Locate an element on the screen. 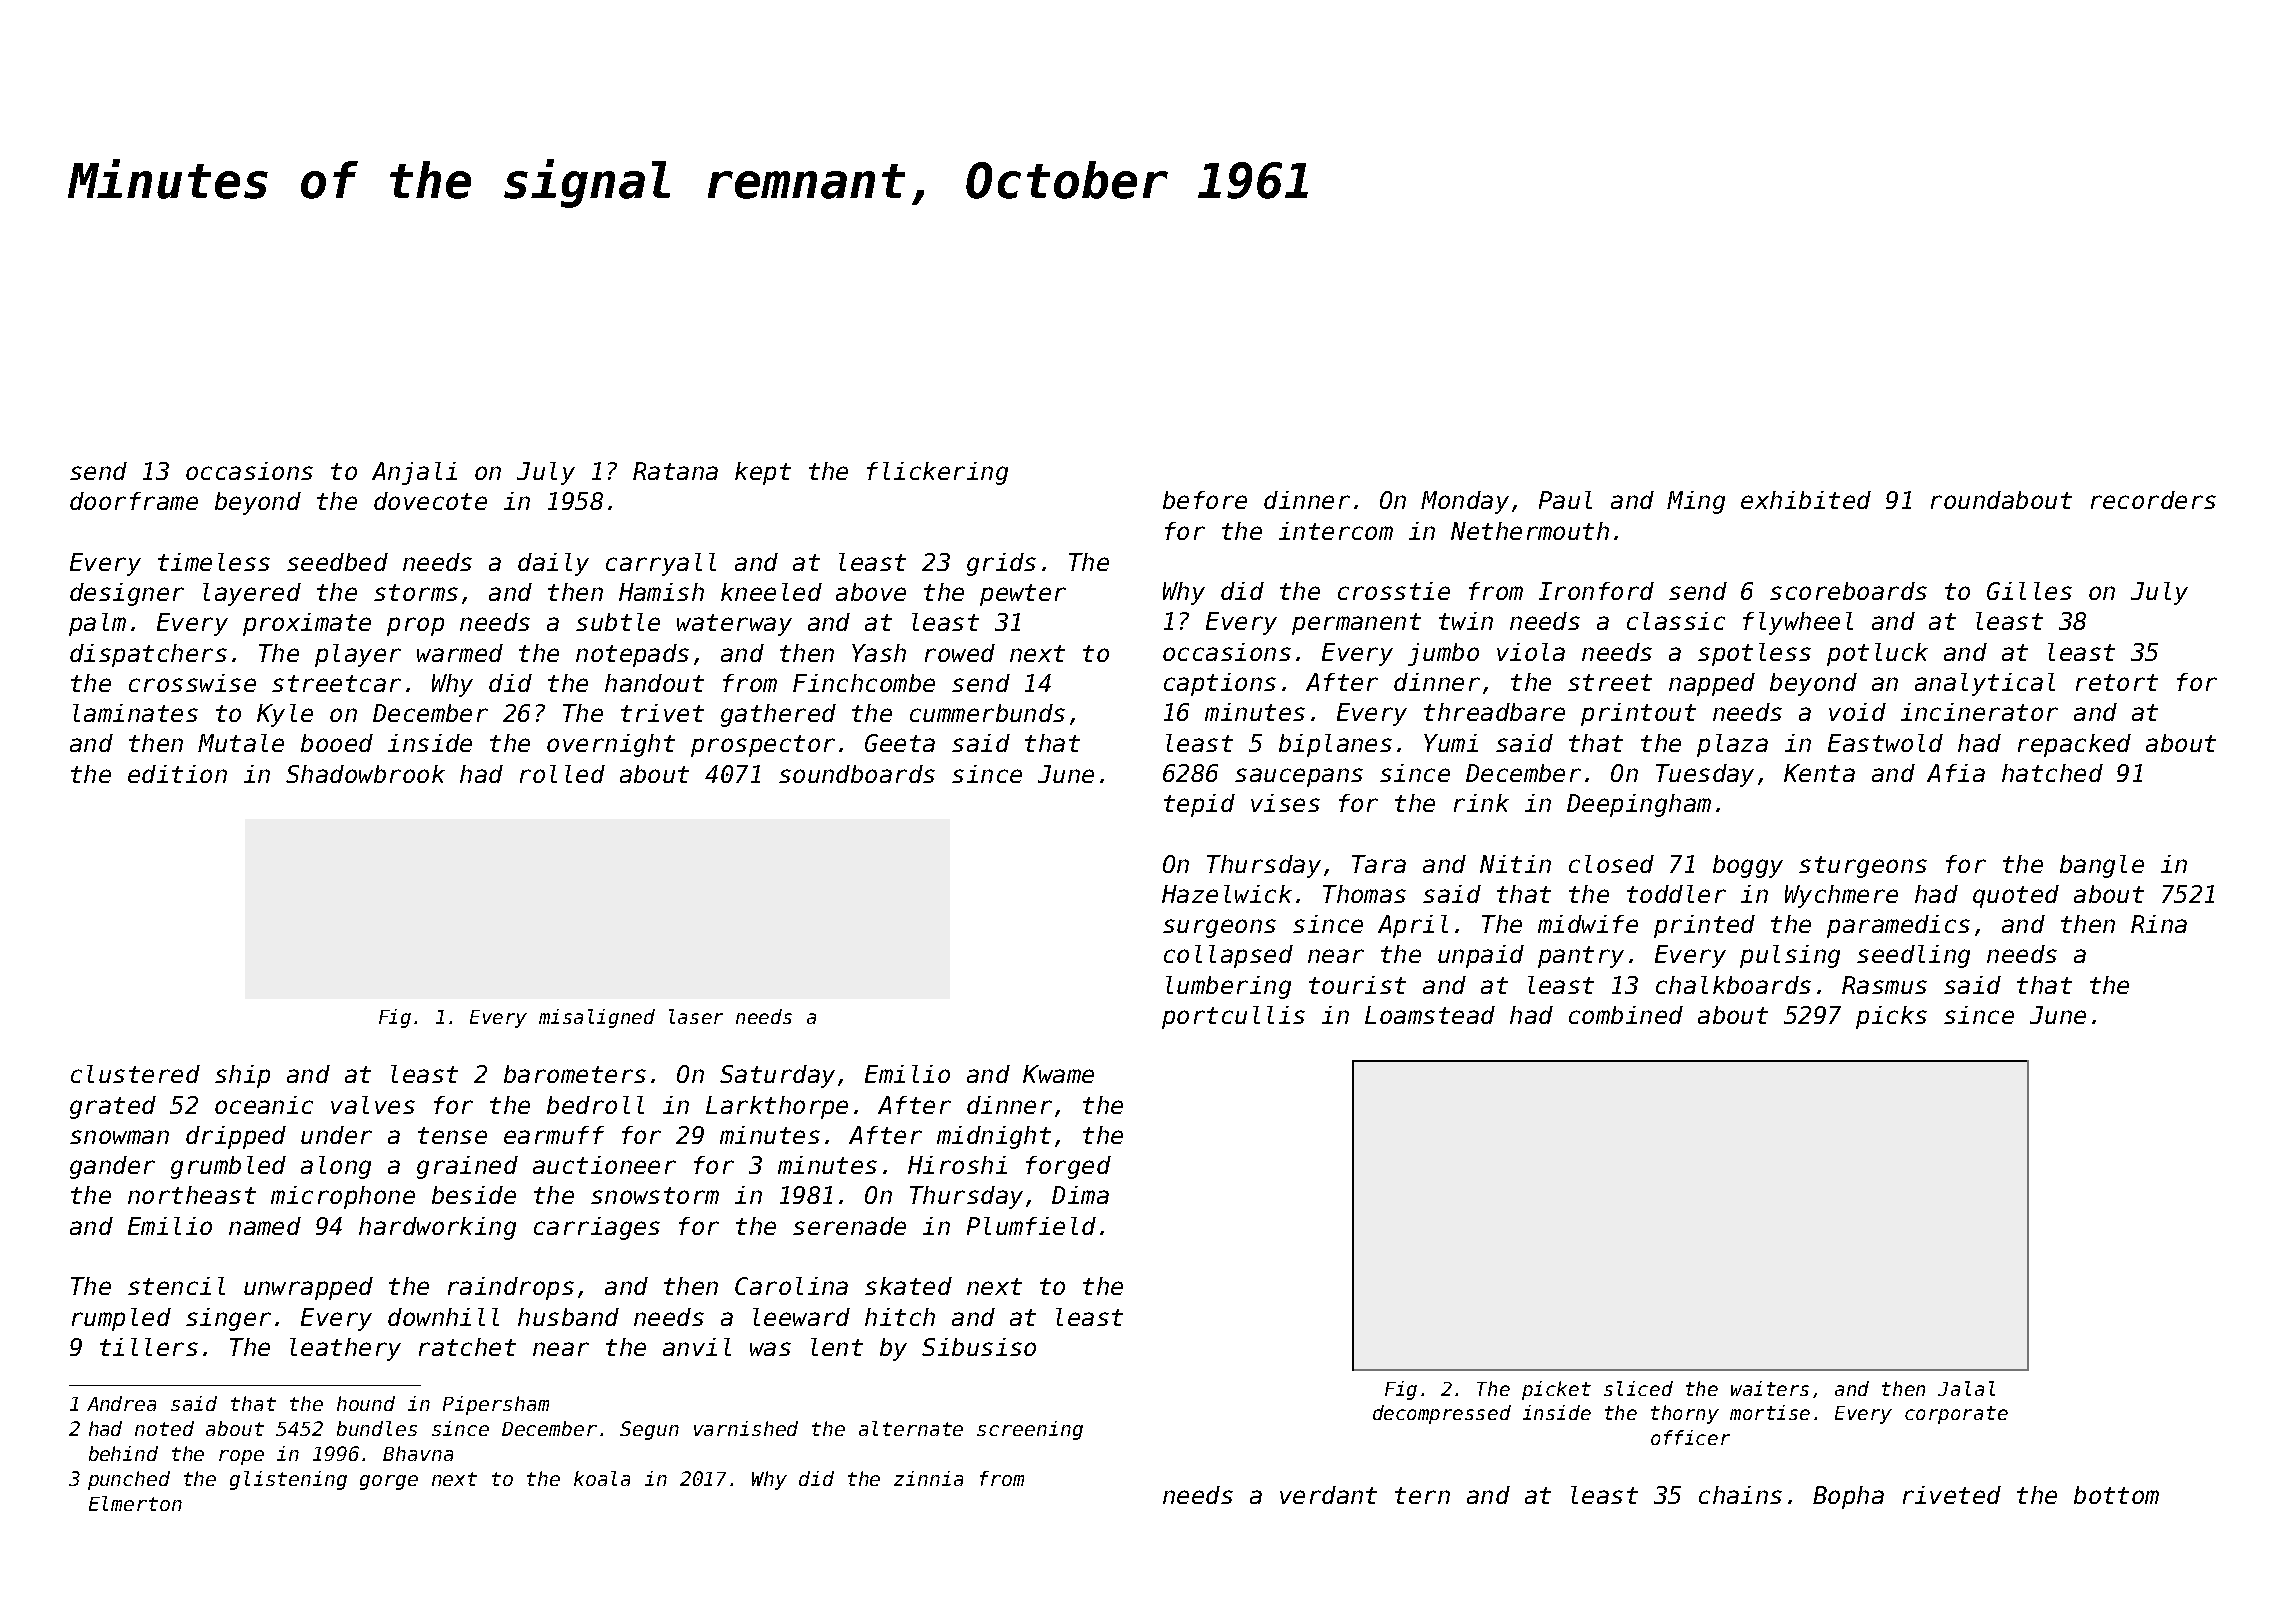 This screenshot has height=1618, width=2288. under is located at coordinates (336, 1135).
